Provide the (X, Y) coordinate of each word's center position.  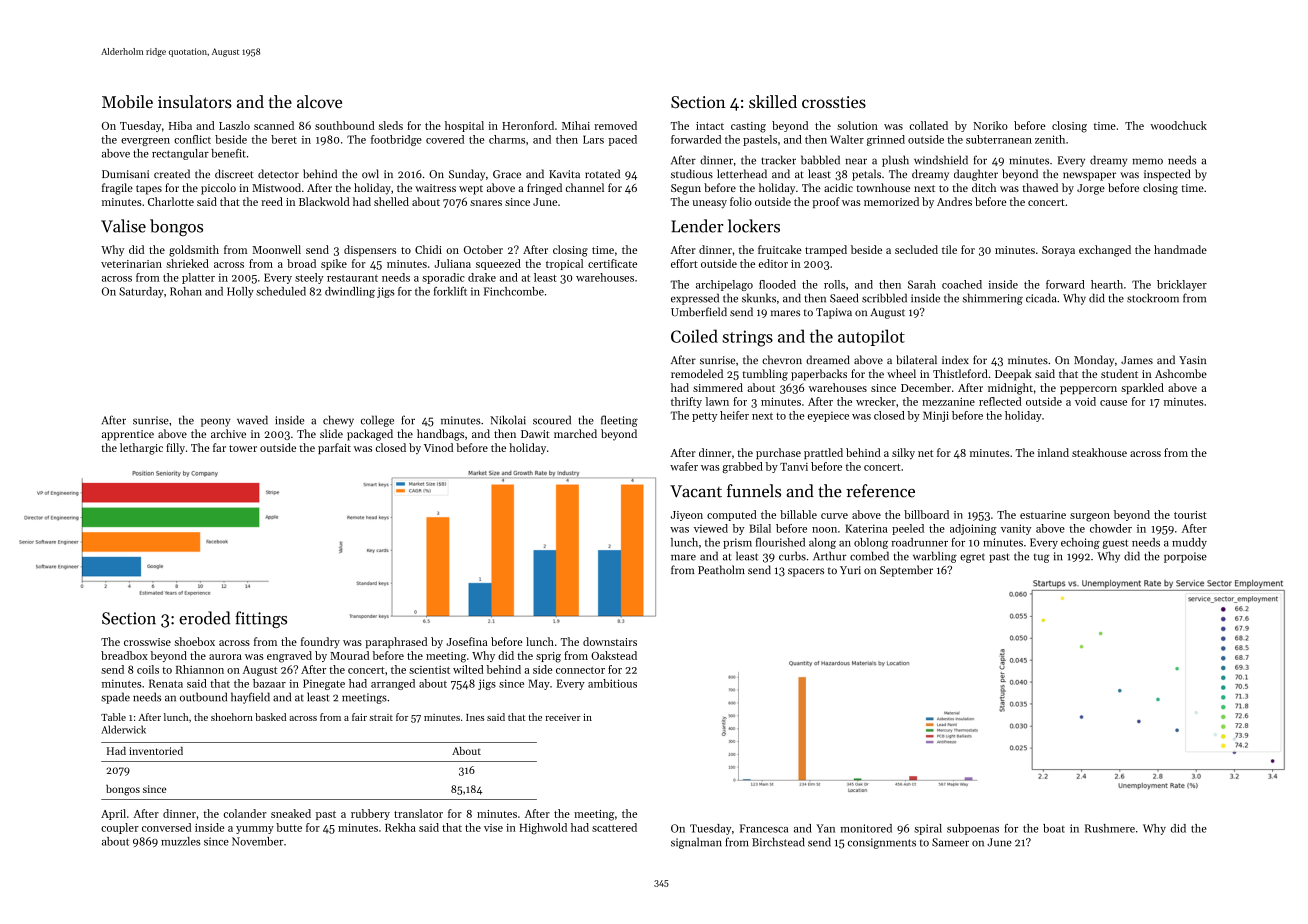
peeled (908, 529)
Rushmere (1110, 828)
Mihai (576, 125)
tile (949, 249)
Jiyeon (687, 516)
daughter (976, 175)
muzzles (181, 841)
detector (278, 174)
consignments (882, 843)
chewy (338, 421)
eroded (204, 618)
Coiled (694, 336)
